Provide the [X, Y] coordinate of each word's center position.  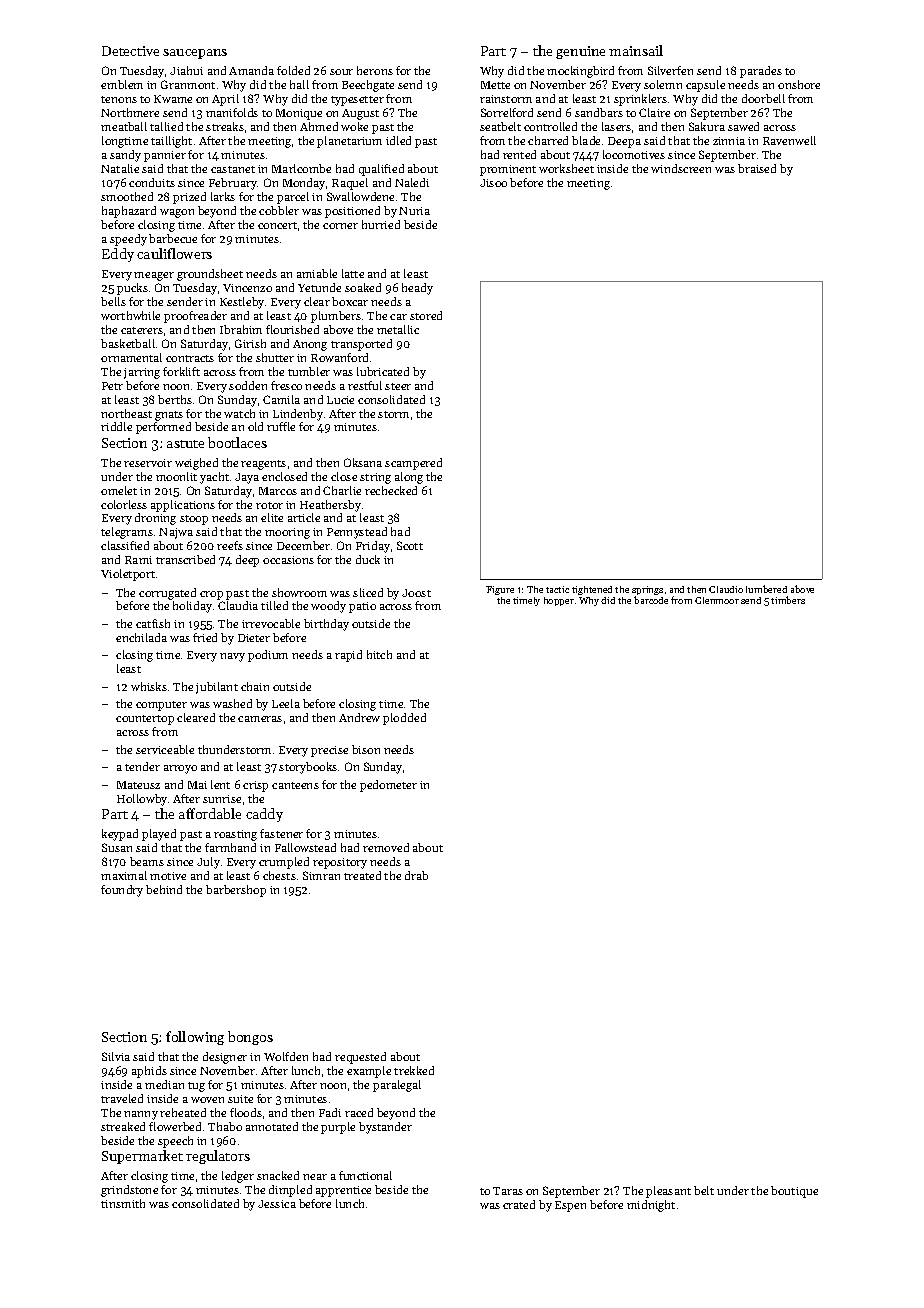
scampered [413, 464]
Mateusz [138, 785]
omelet [119, 490]
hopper [559, 601]
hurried [381, 224]
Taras [508, 1191]
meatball [124, 126]
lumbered [766, 589]
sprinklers [640, 100]
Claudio [726, 589]
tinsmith [123, 1203]
